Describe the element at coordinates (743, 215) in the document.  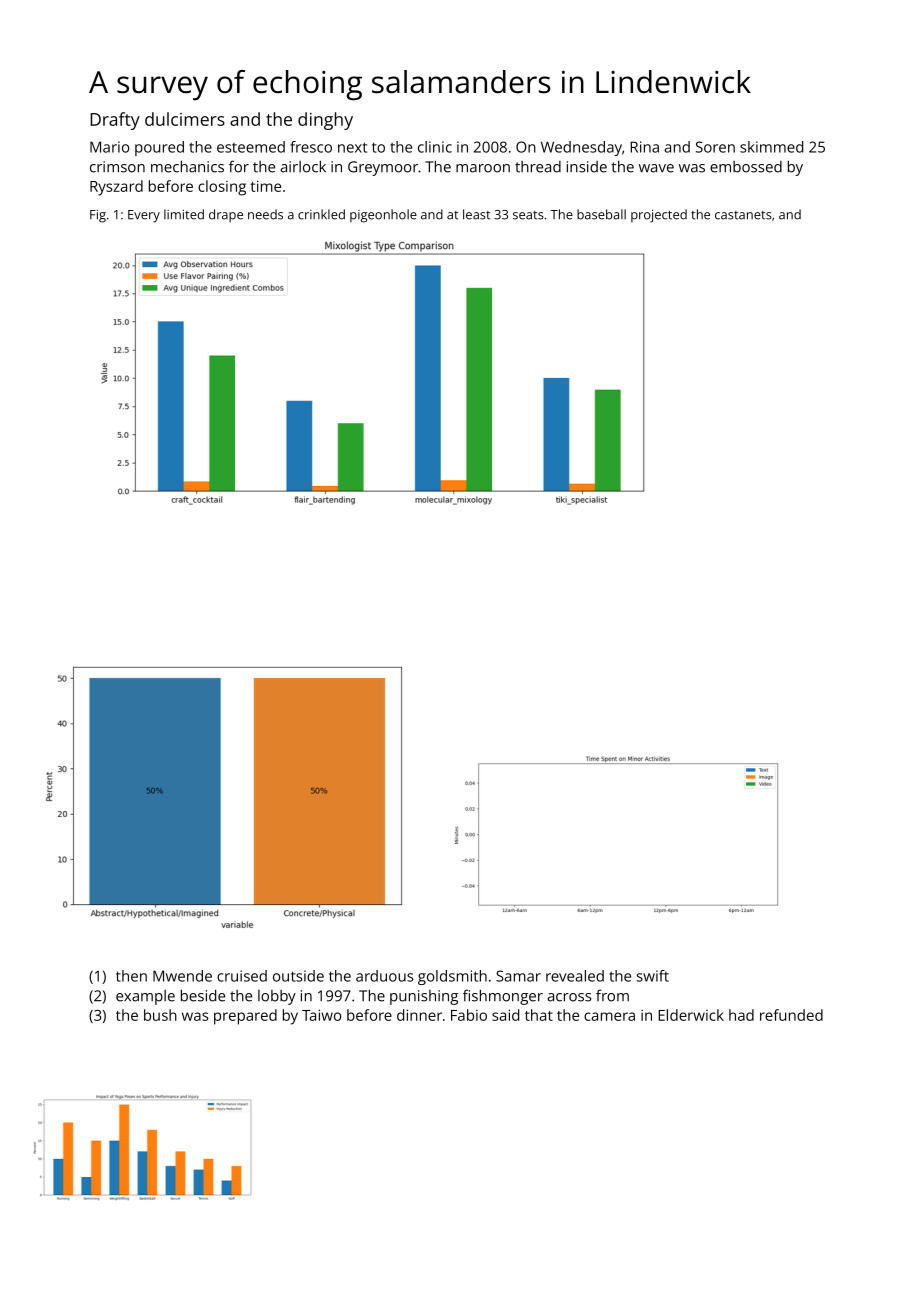
I see `castanets` at that location.
